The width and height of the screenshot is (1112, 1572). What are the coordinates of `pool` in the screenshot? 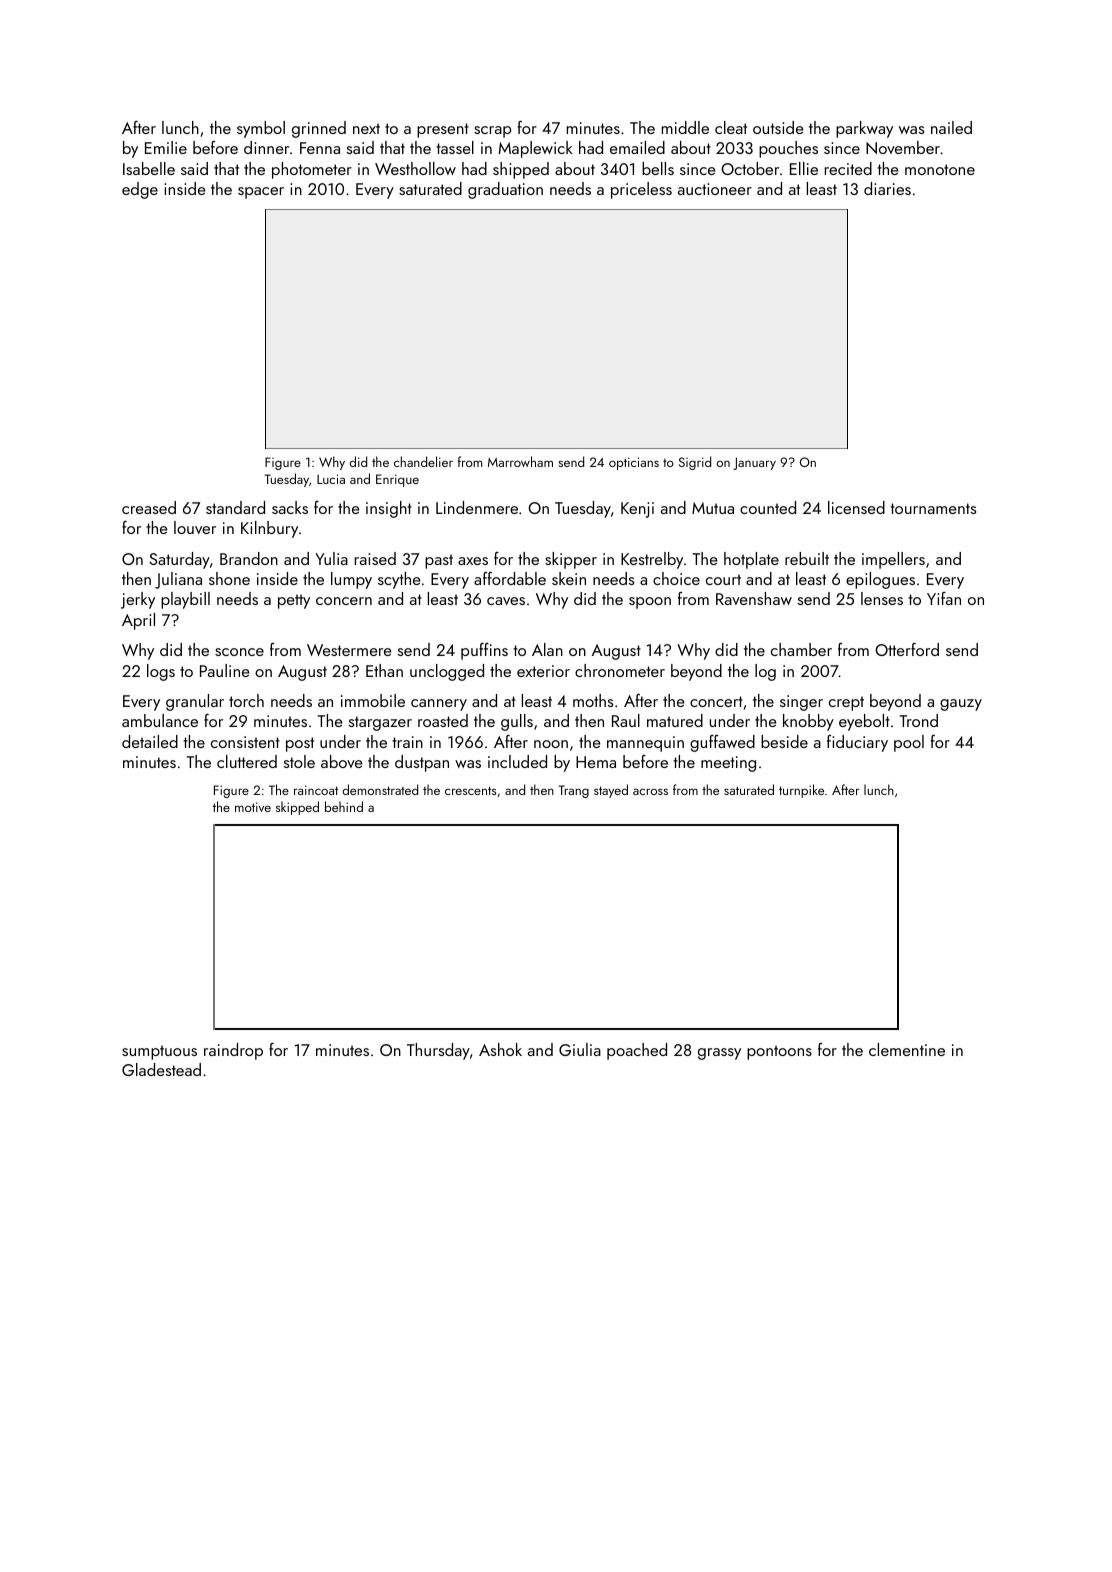 It's located at (909, 743).
